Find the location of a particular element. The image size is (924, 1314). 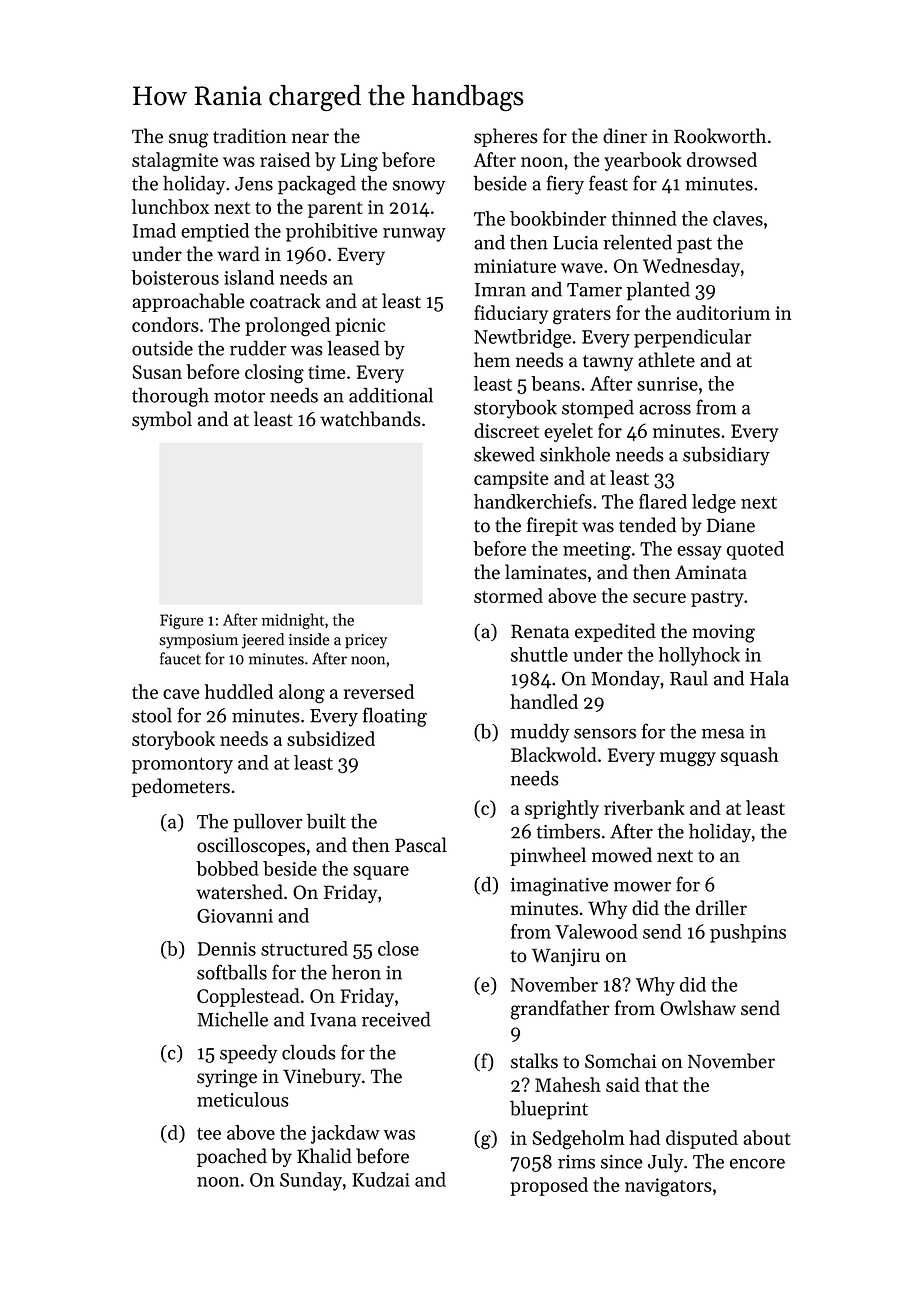

syringe is located at coordinates (227, 1078).
